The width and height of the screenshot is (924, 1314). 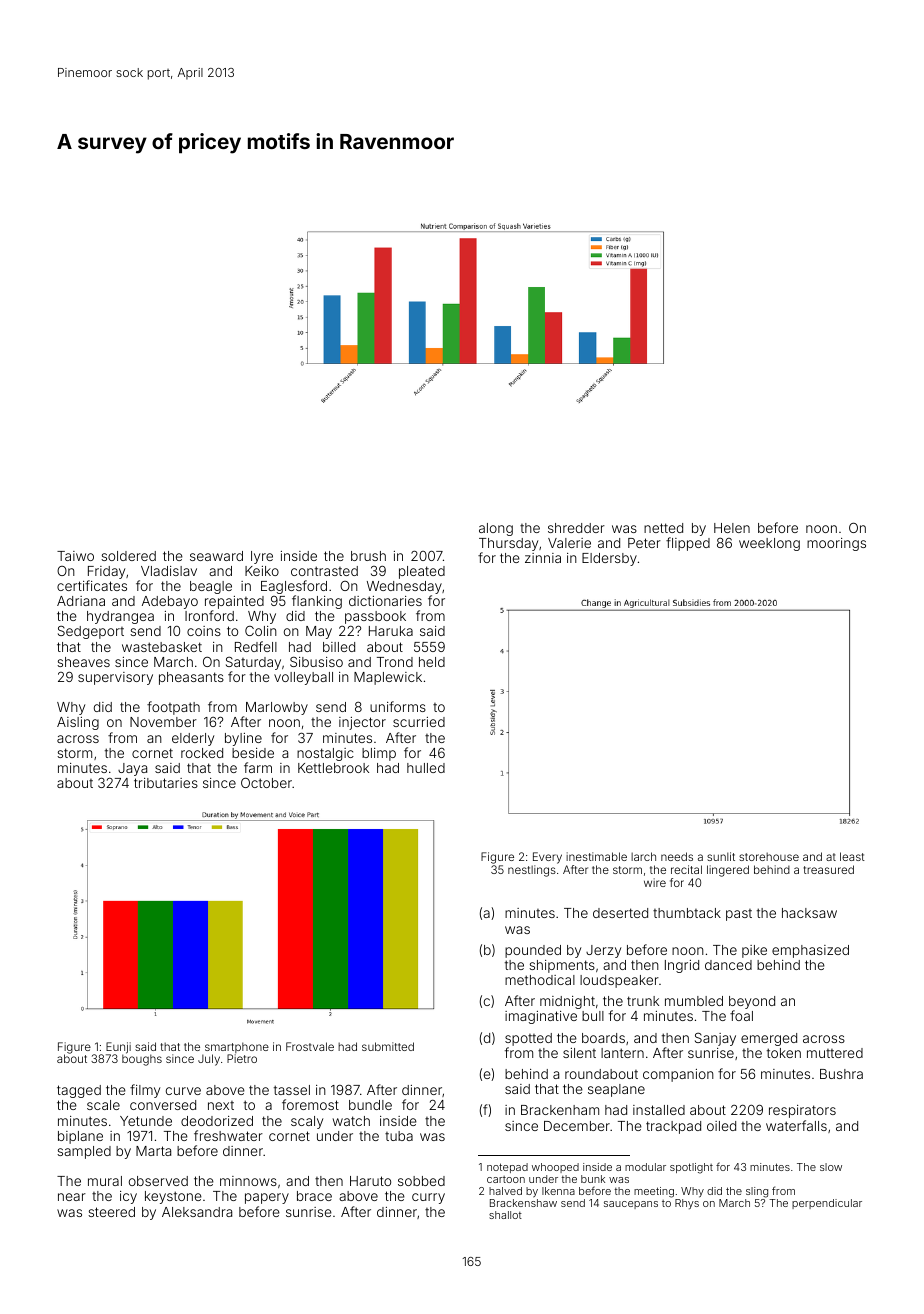 I want to click on tributaries, so click(x=166, y=783).
